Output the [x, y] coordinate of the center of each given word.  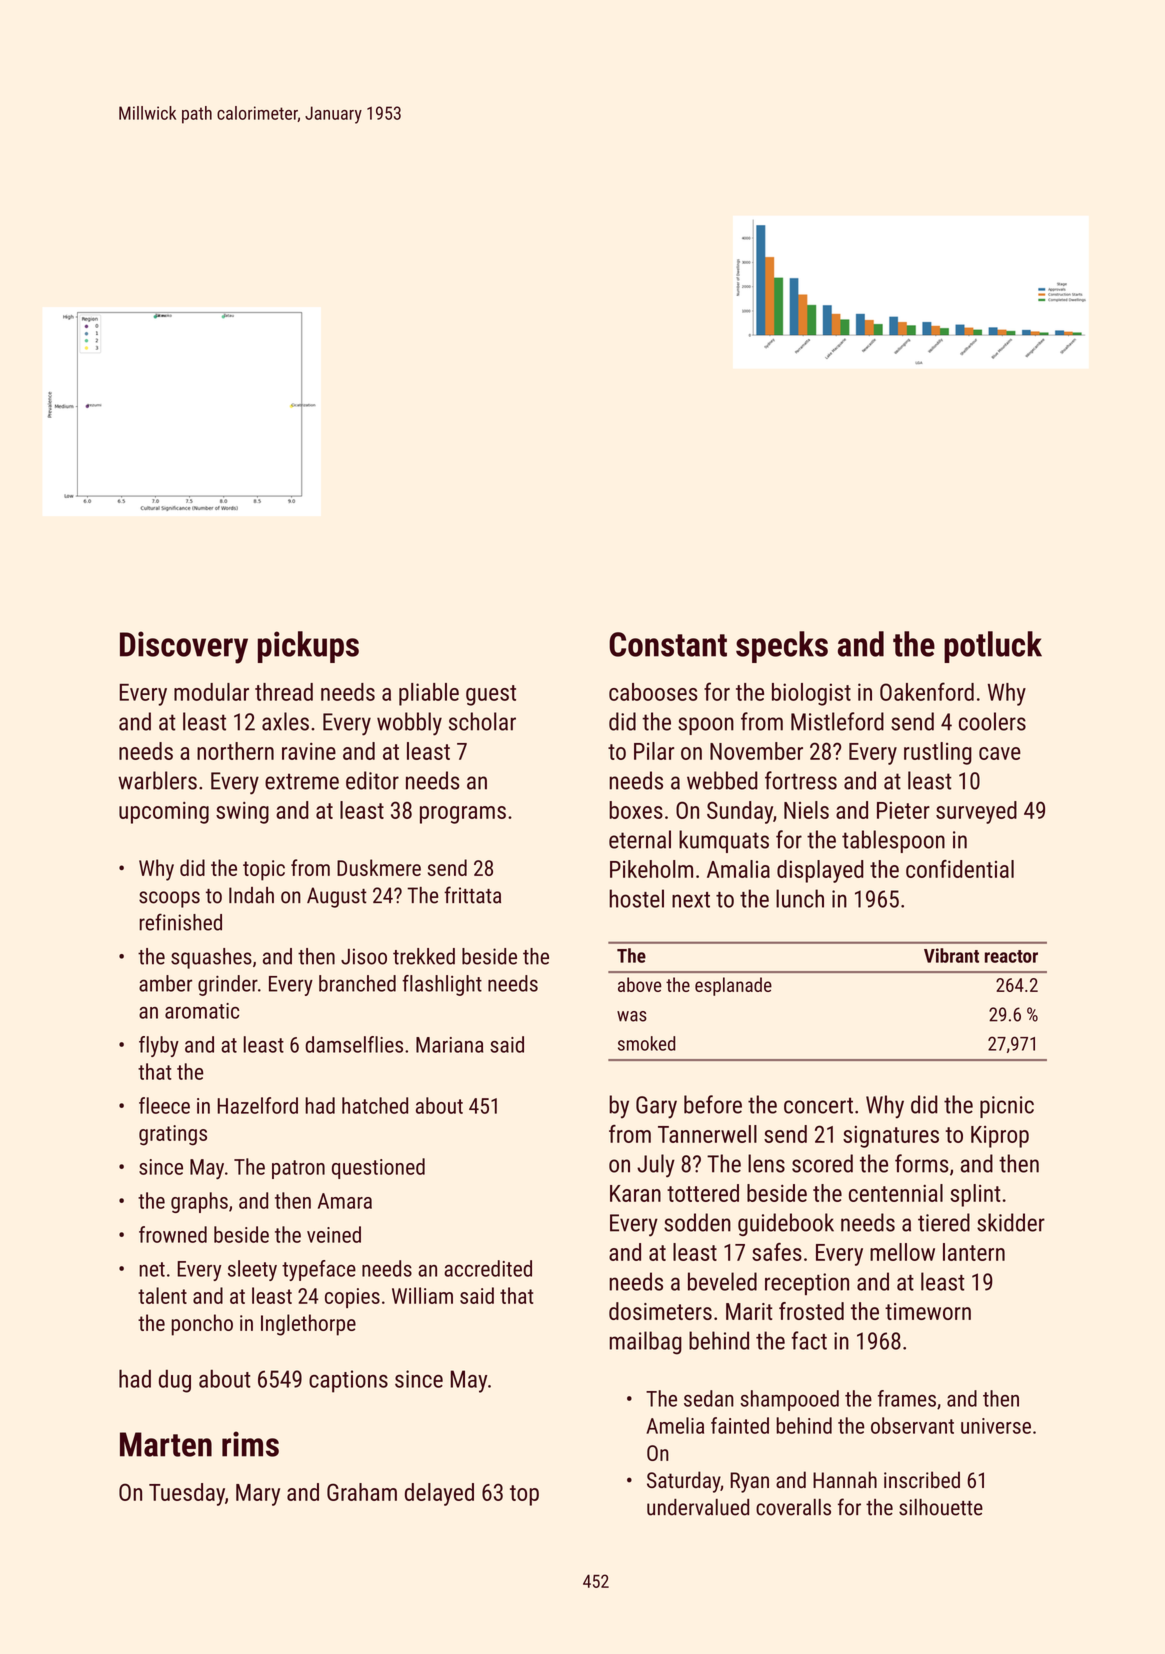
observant [912, 1425]
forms [922, 1163]
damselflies [354, 1044]
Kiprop [1000, 1137]
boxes [636, 810]
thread [284, 692]
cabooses [653, 692]
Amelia [675, 1425]
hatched [375, 1105]
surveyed [976, 812]
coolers [992, 721]
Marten [166, 1444]
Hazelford [258, 1105]
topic [264, 870]
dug [175, 1381]
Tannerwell [707, 1134]
